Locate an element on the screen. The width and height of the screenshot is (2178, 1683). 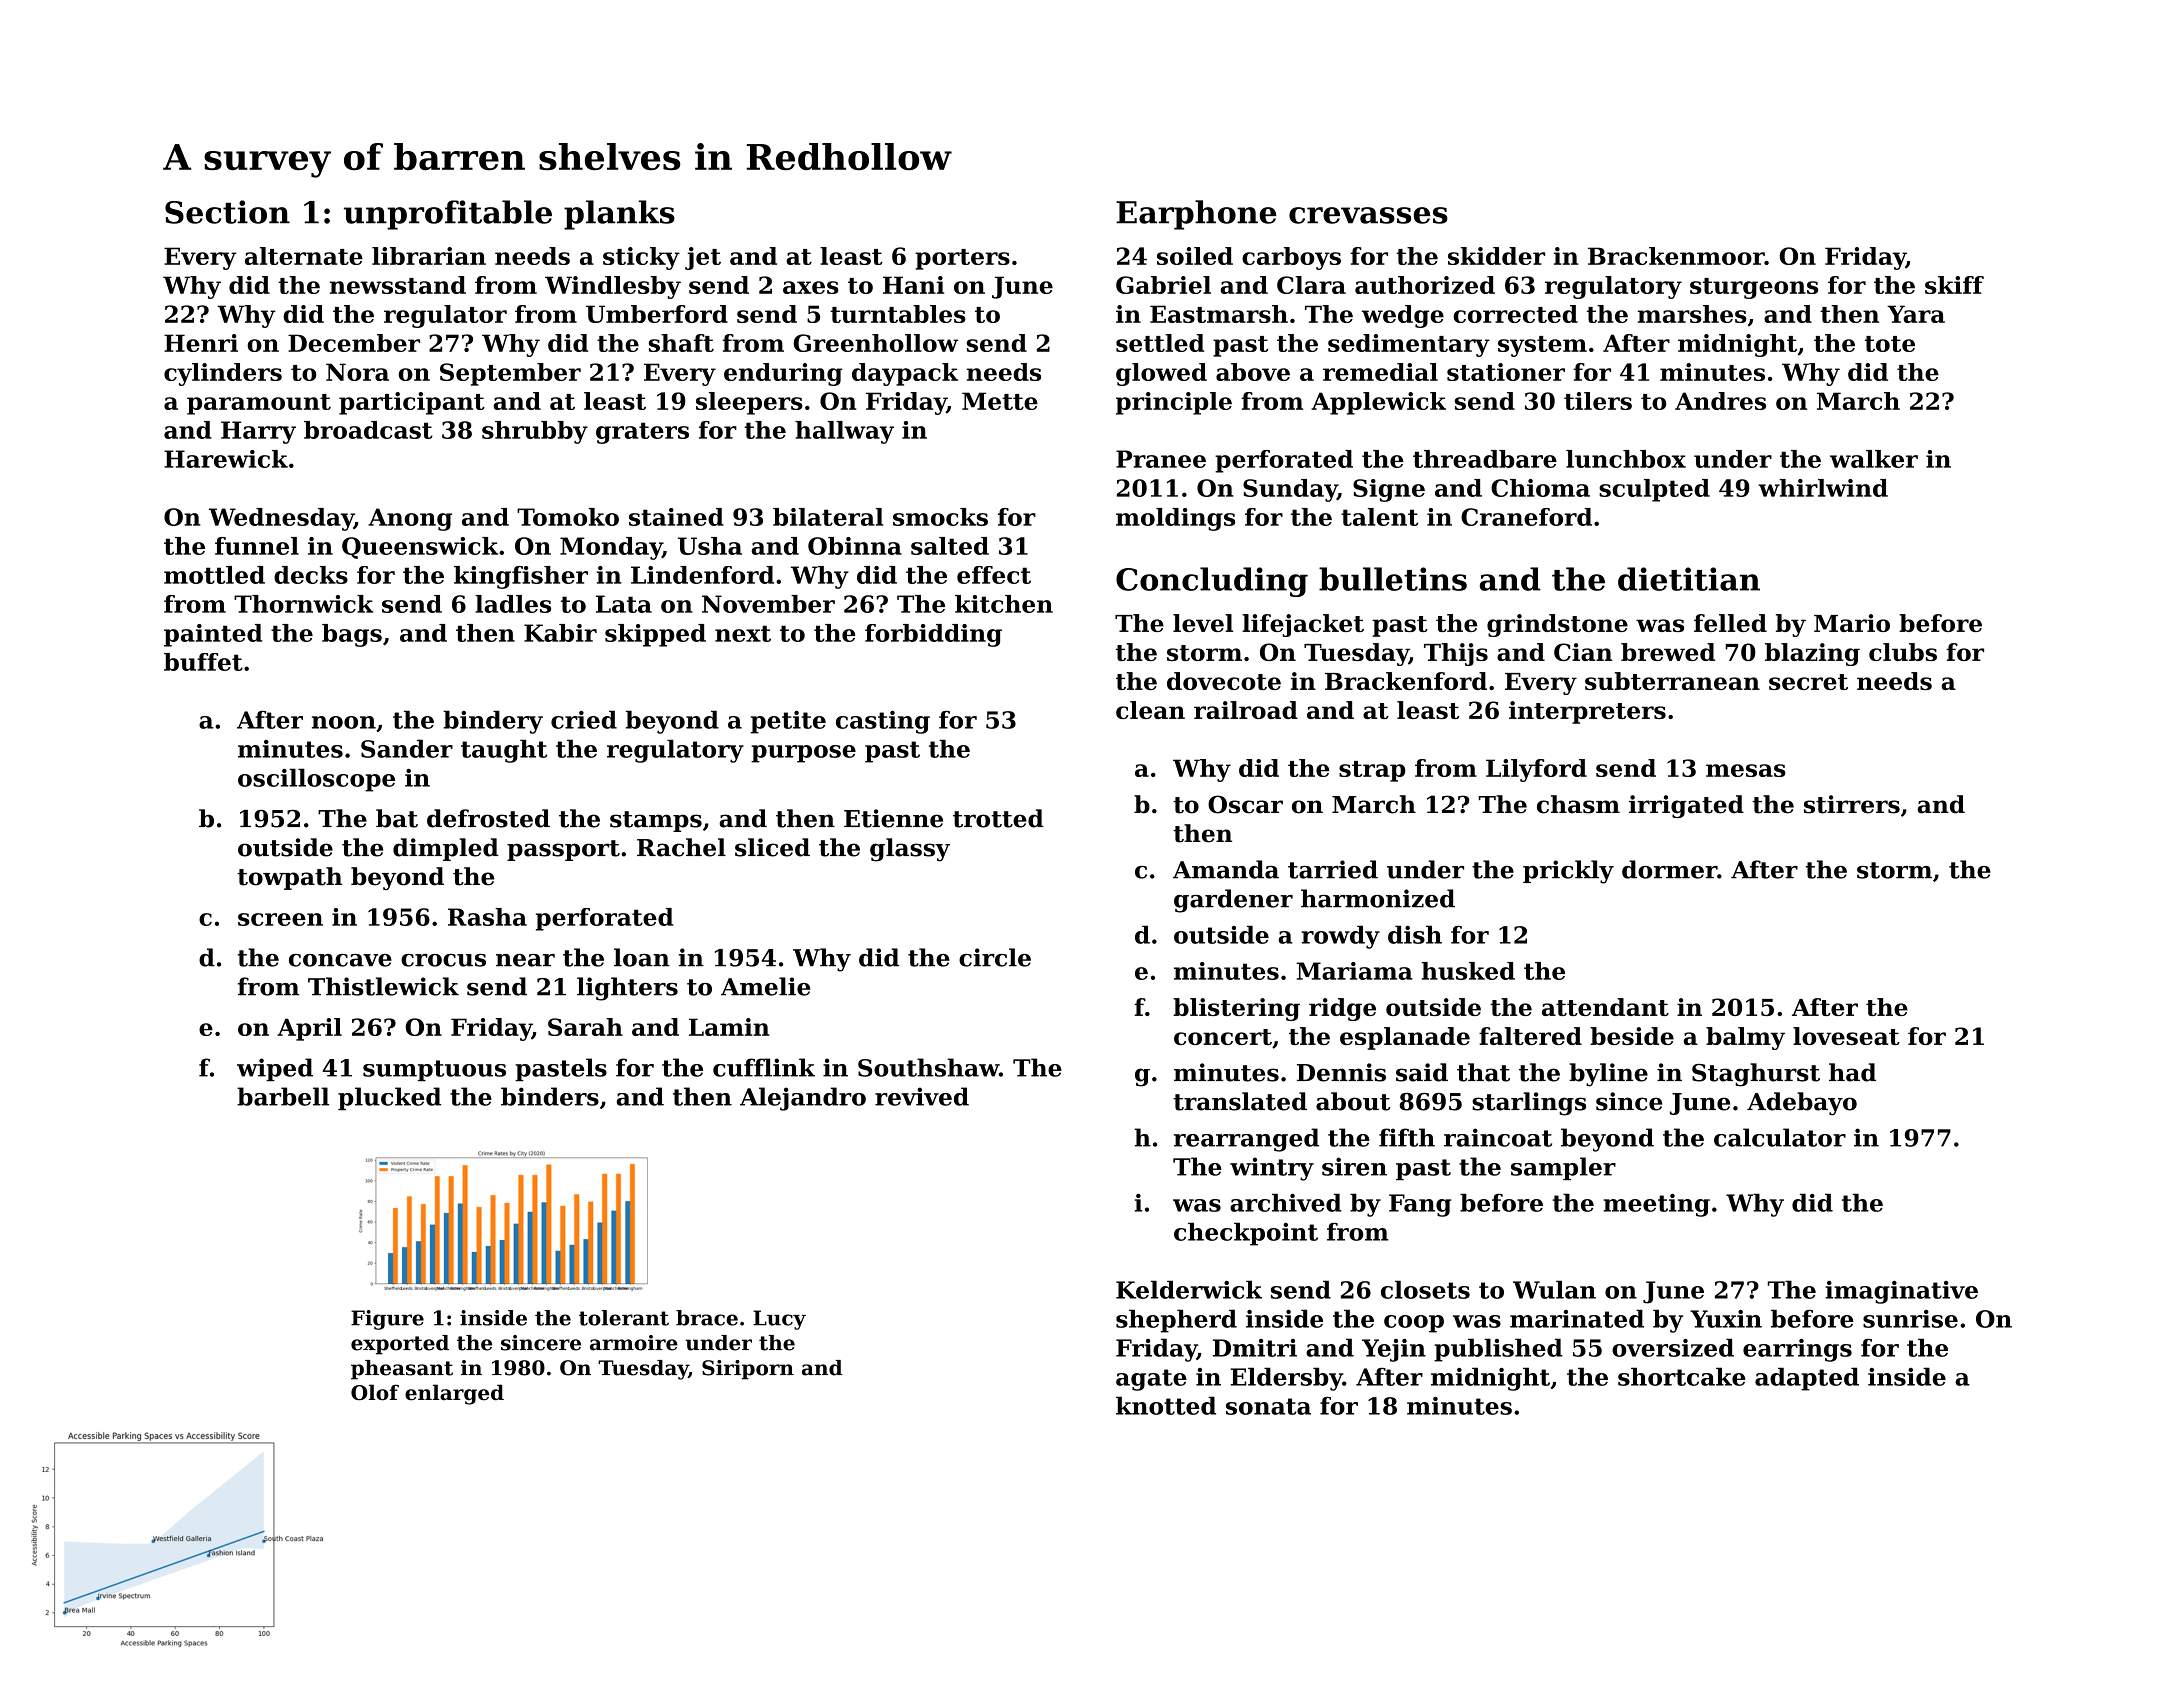
sonata is located at coordinates (1268, 1406).
